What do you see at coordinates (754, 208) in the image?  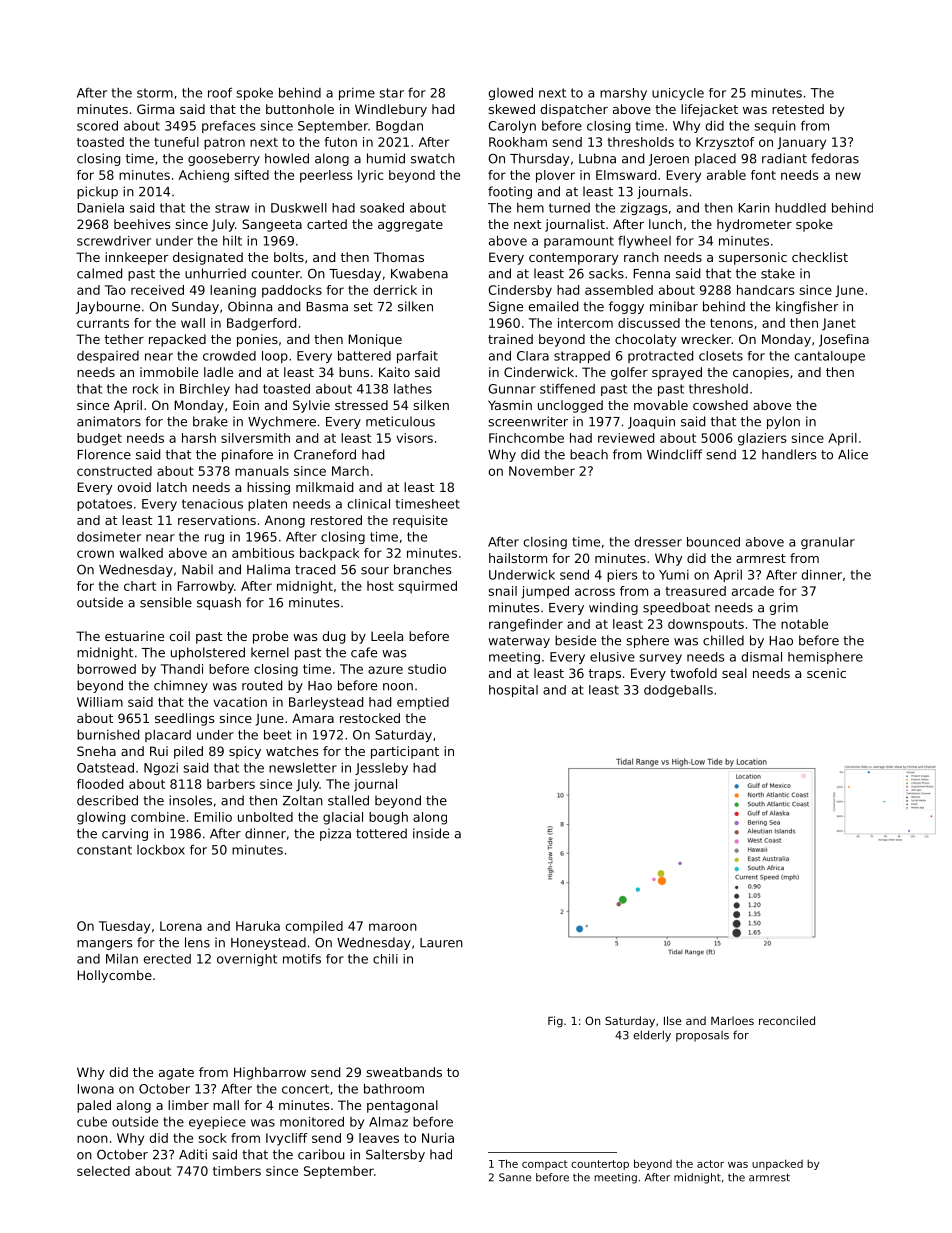 I see `Karin` at bounding box center [754, 208].
